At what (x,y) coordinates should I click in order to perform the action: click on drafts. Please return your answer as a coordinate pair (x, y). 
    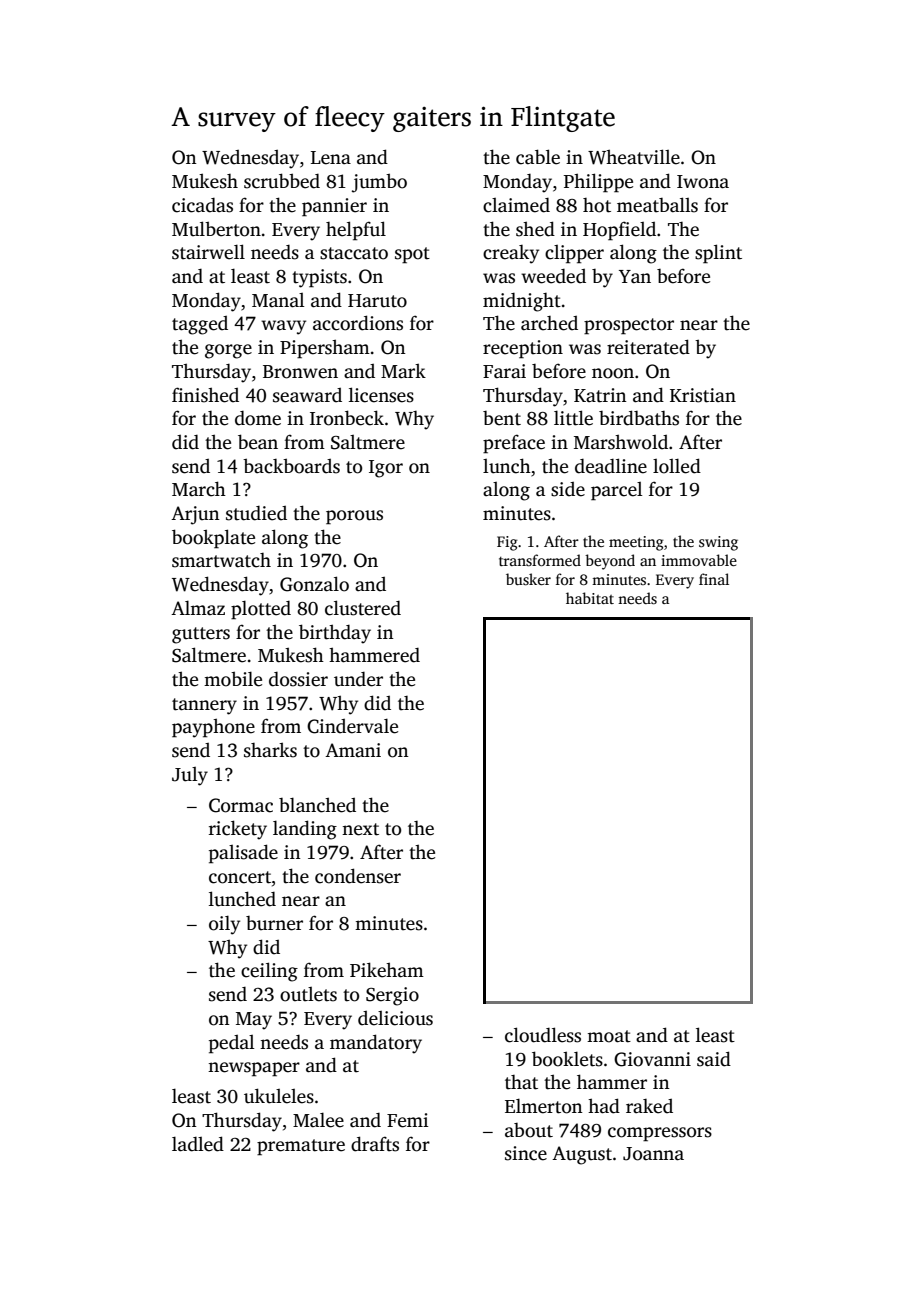
    Looking at the image, I should click on (375, 1144).
